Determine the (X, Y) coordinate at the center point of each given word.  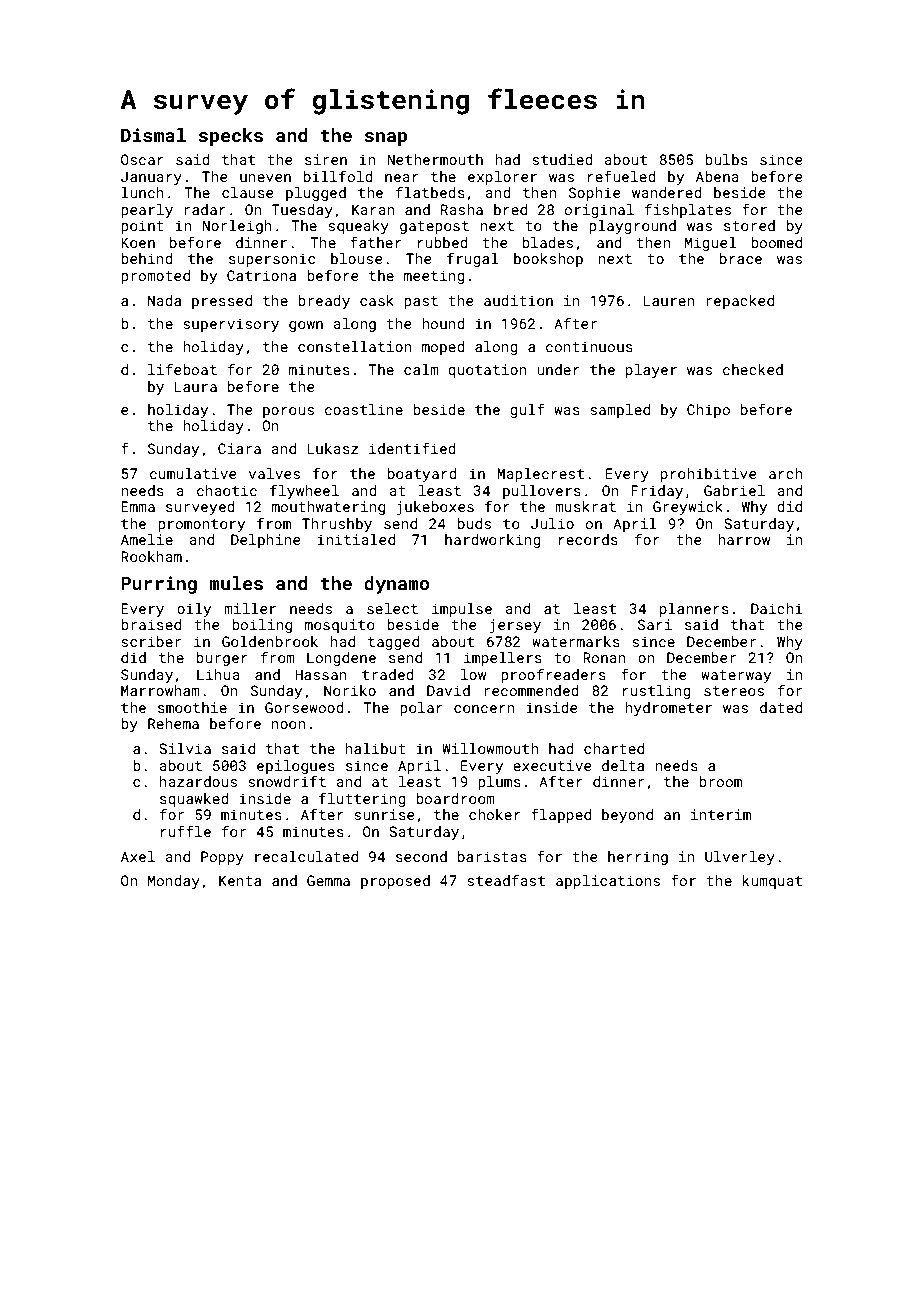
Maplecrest (540, 475)
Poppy (222, 858)
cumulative (193, 473)
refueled (622, 176)
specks (231, 137)
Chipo (708, 411)
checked (753, 369)
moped (443, 348)
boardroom (455, 798)
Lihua (218, 674)
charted (614, 748)
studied (562, 159)
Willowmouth (490, 748)
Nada (164, 300)
